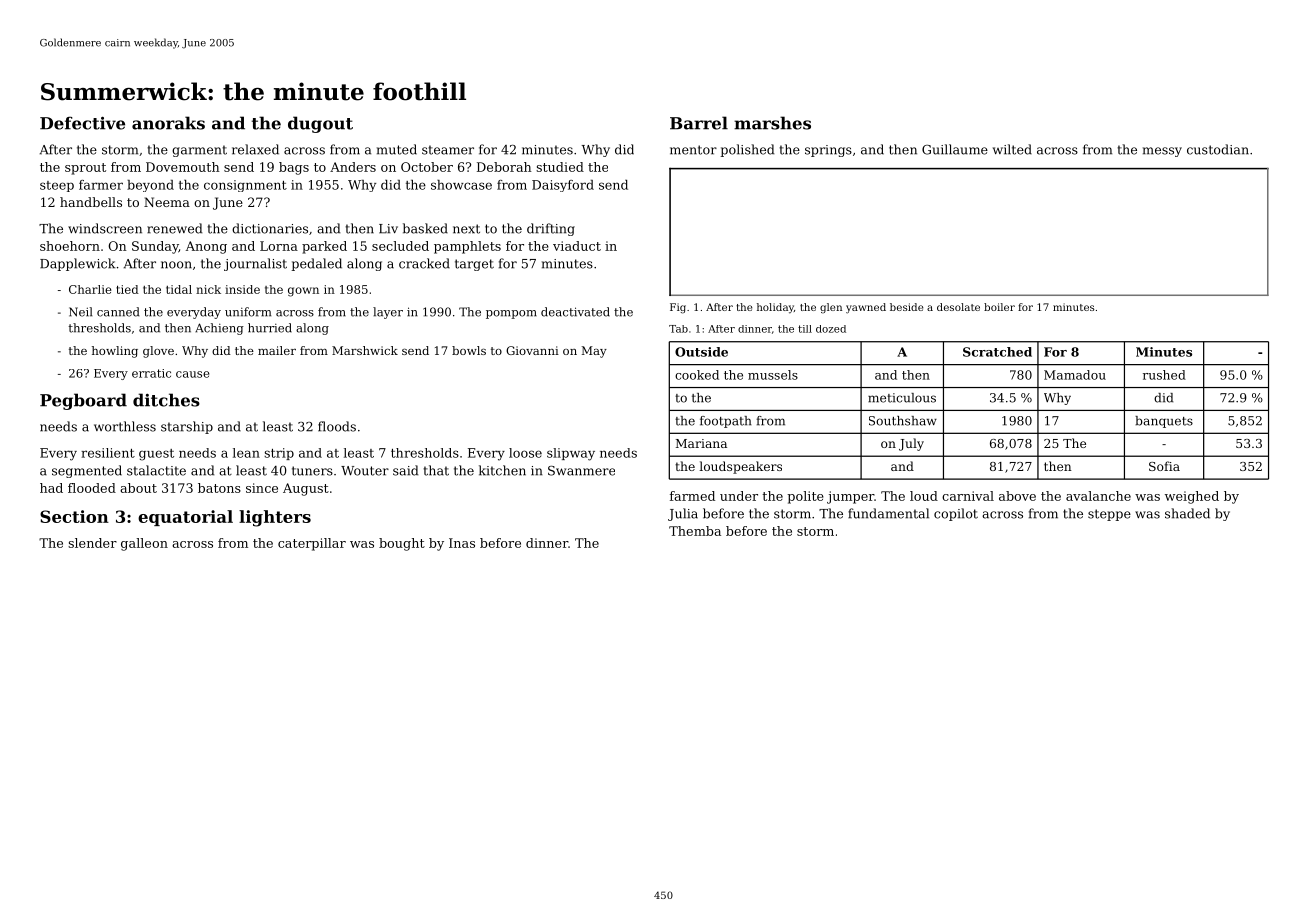  I want to click on marshes, so click(772, 123).
